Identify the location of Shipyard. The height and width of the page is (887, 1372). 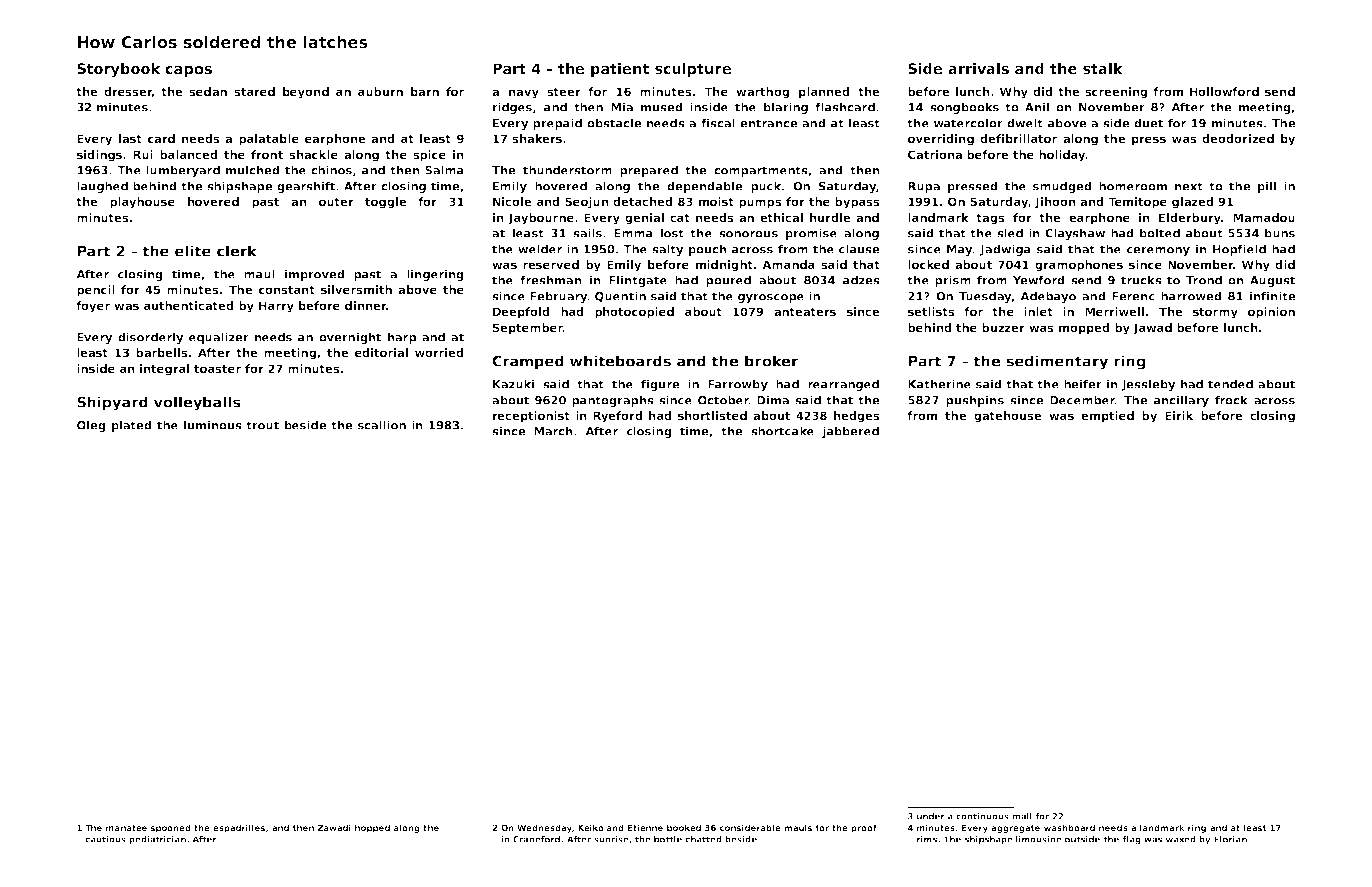
(112, 403).
